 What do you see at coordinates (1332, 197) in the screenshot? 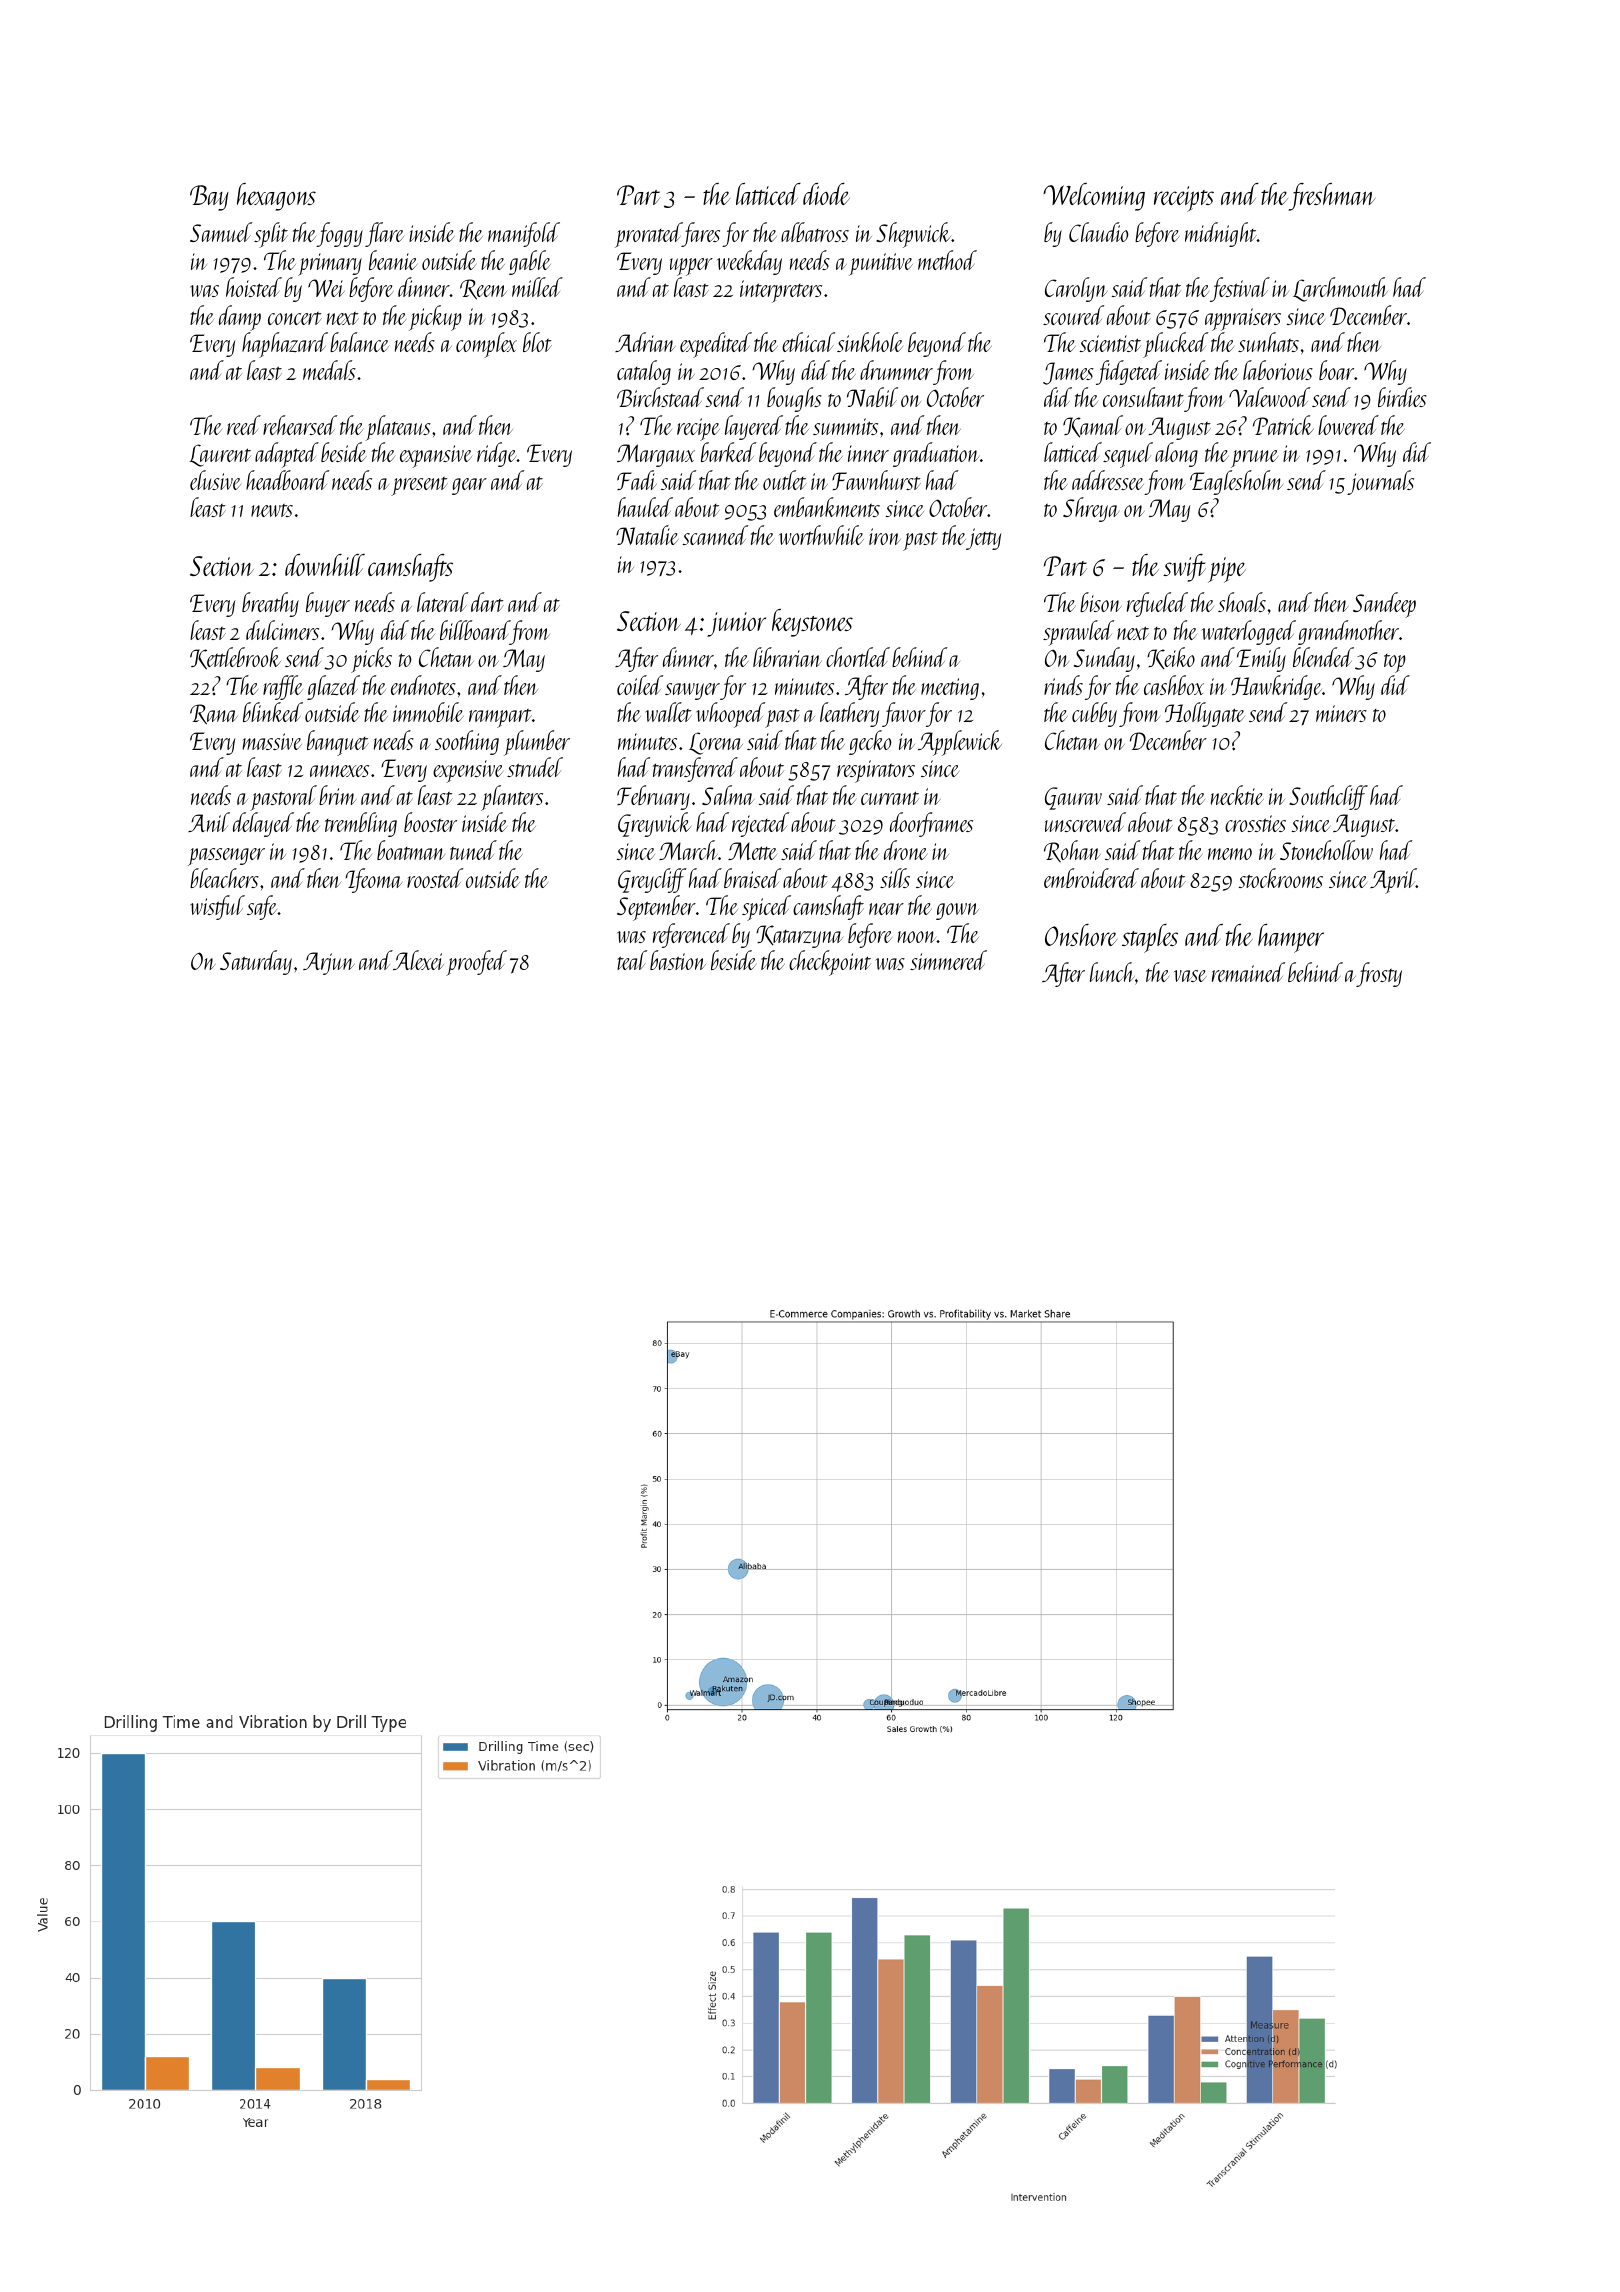
I see `freshman` at bounding box center [1332, 197].
